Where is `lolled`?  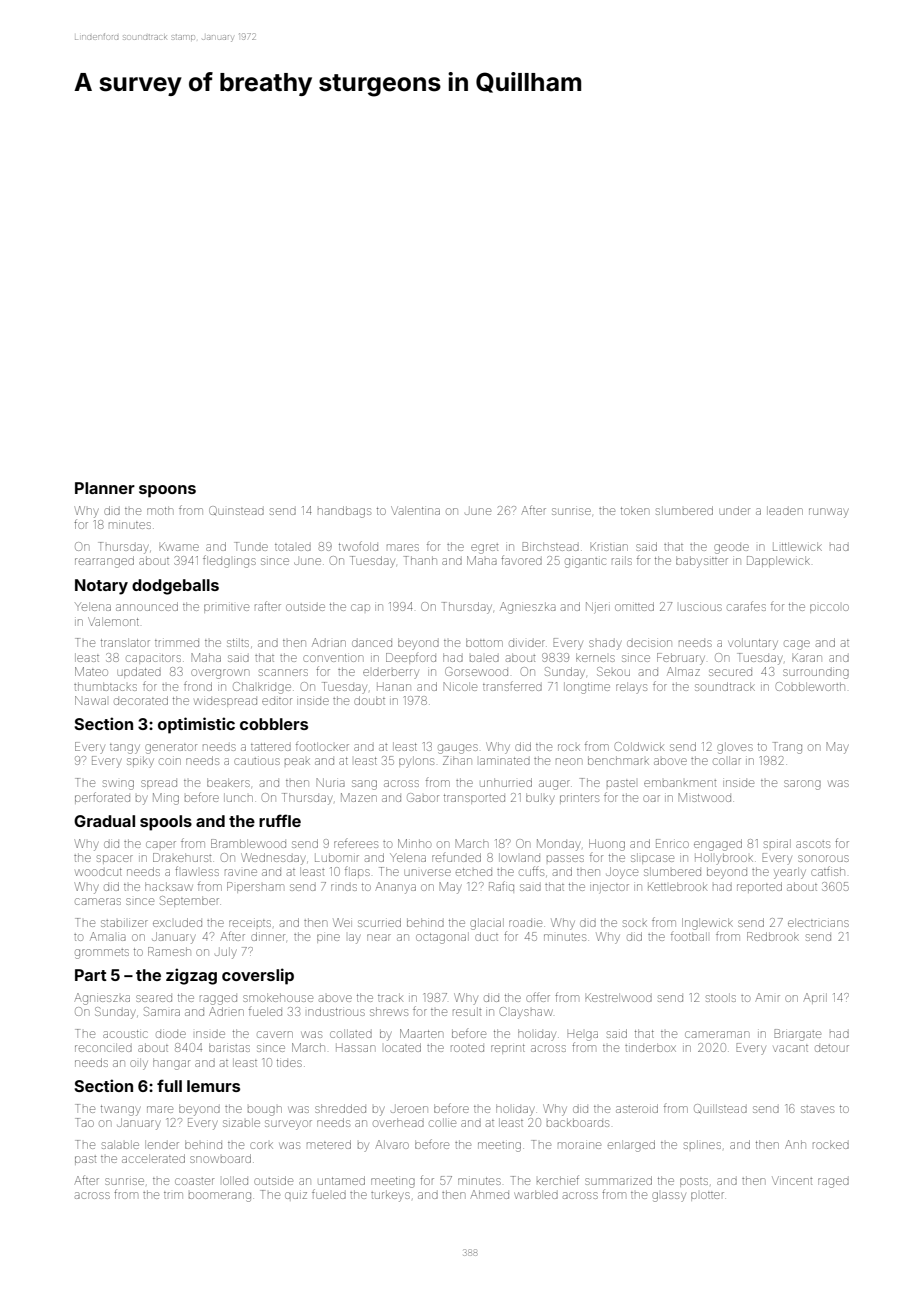 lolled is located at coordinates (235, 1180).
